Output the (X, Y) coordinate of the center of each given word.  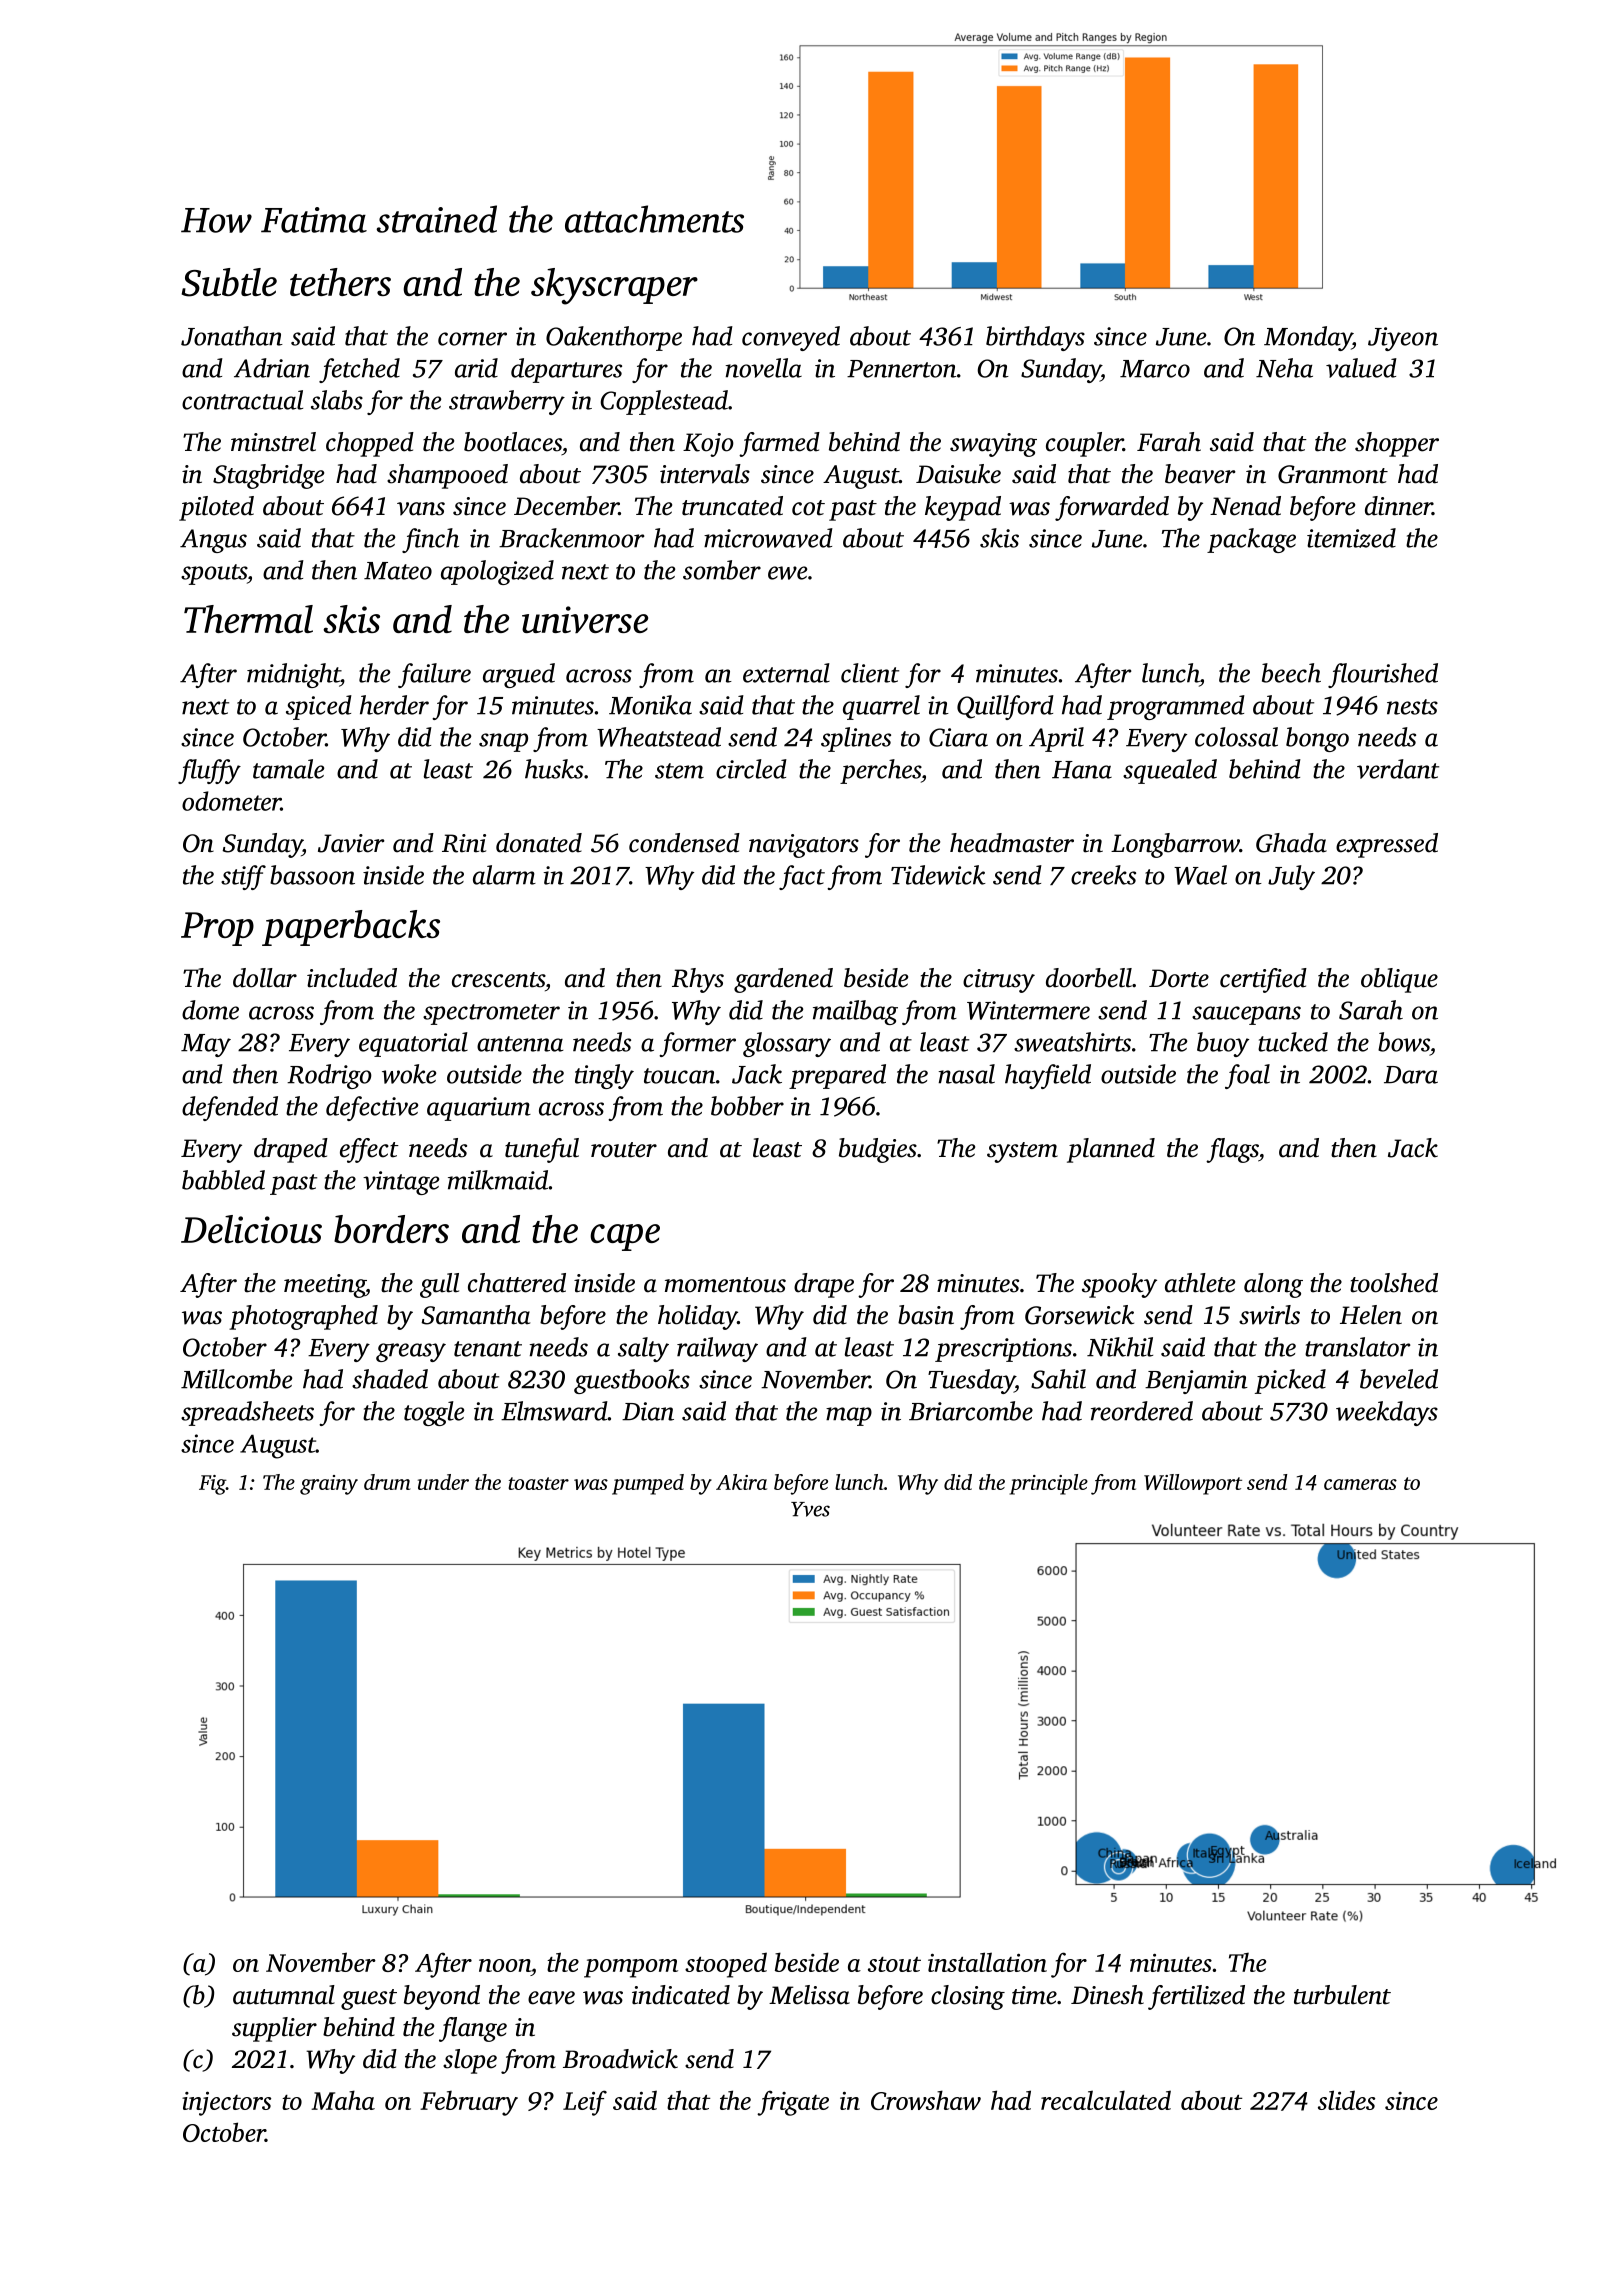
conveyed (791, 338)
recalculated (1106, 2100)
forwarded (1112, 508)
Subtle (229, 282)
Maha (343, 2100)
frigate (793, 2103)
